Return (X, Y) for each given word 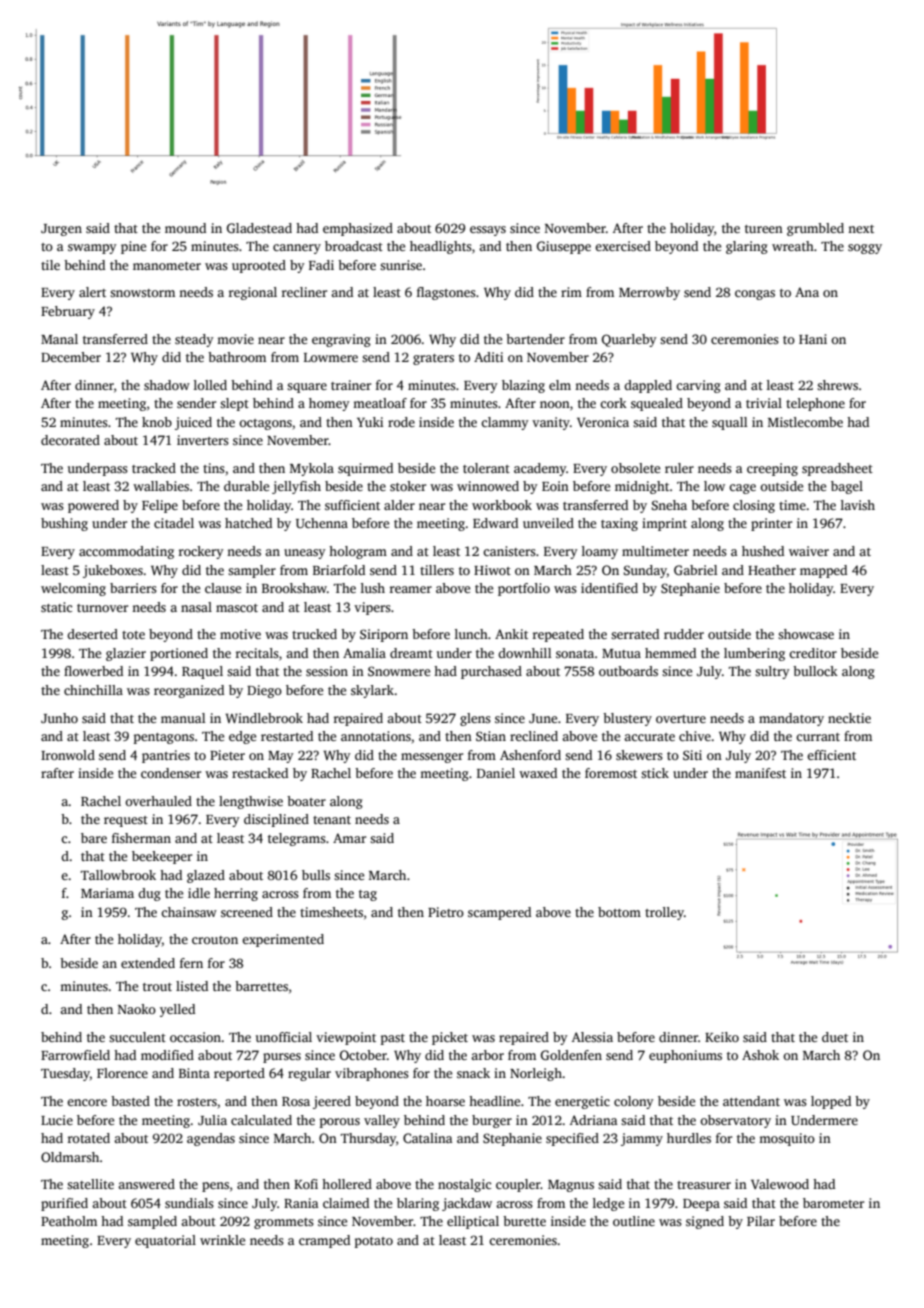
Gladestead (259, 228)
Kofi (306, 1184)
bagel (847, 487)
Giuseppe (564, 247)
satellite (90, 1184)
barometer (833, 1203)
